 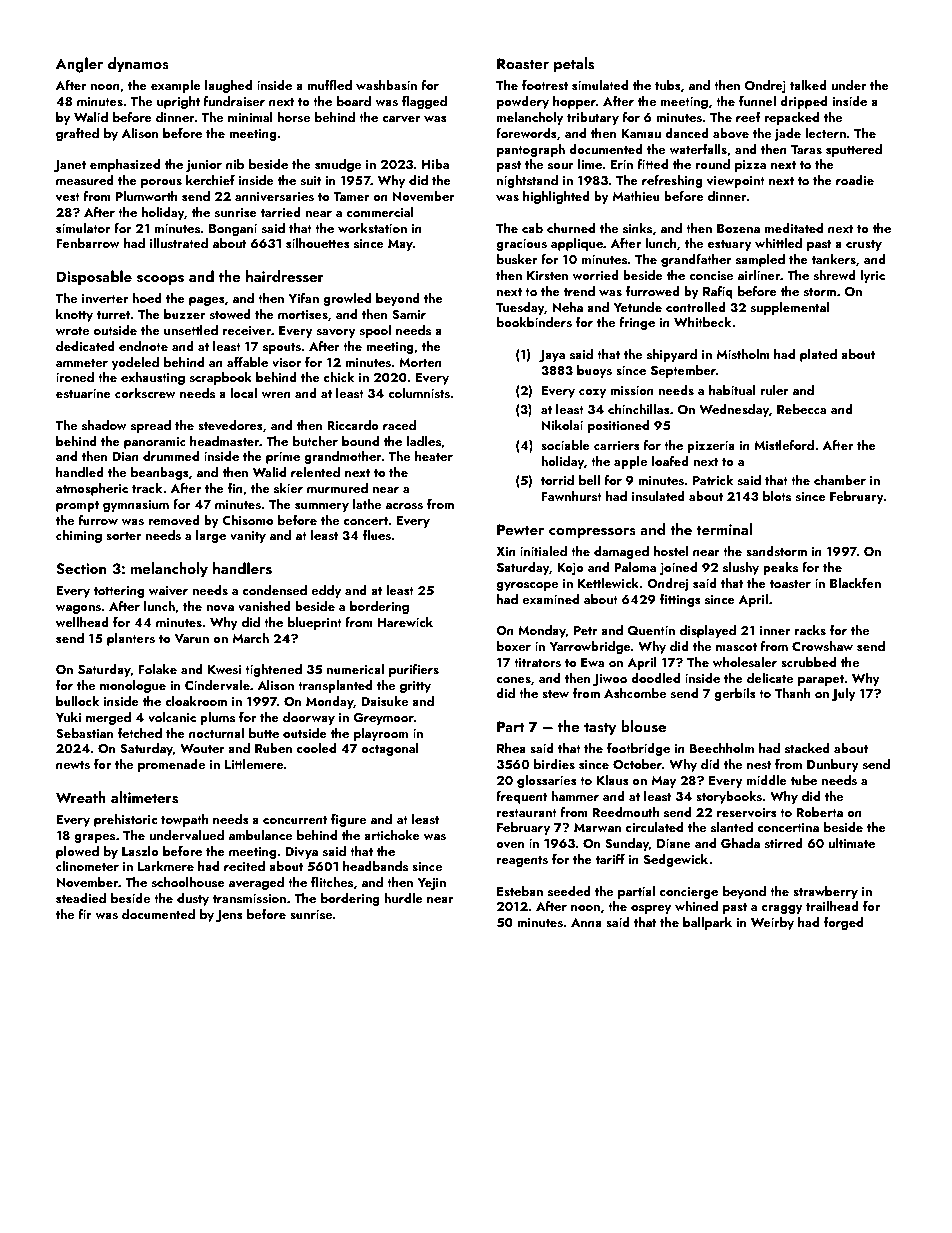 What do you see at coordinates (80, 472) in the screenshot?
I see `handled` at bounding box center [80, 472].
